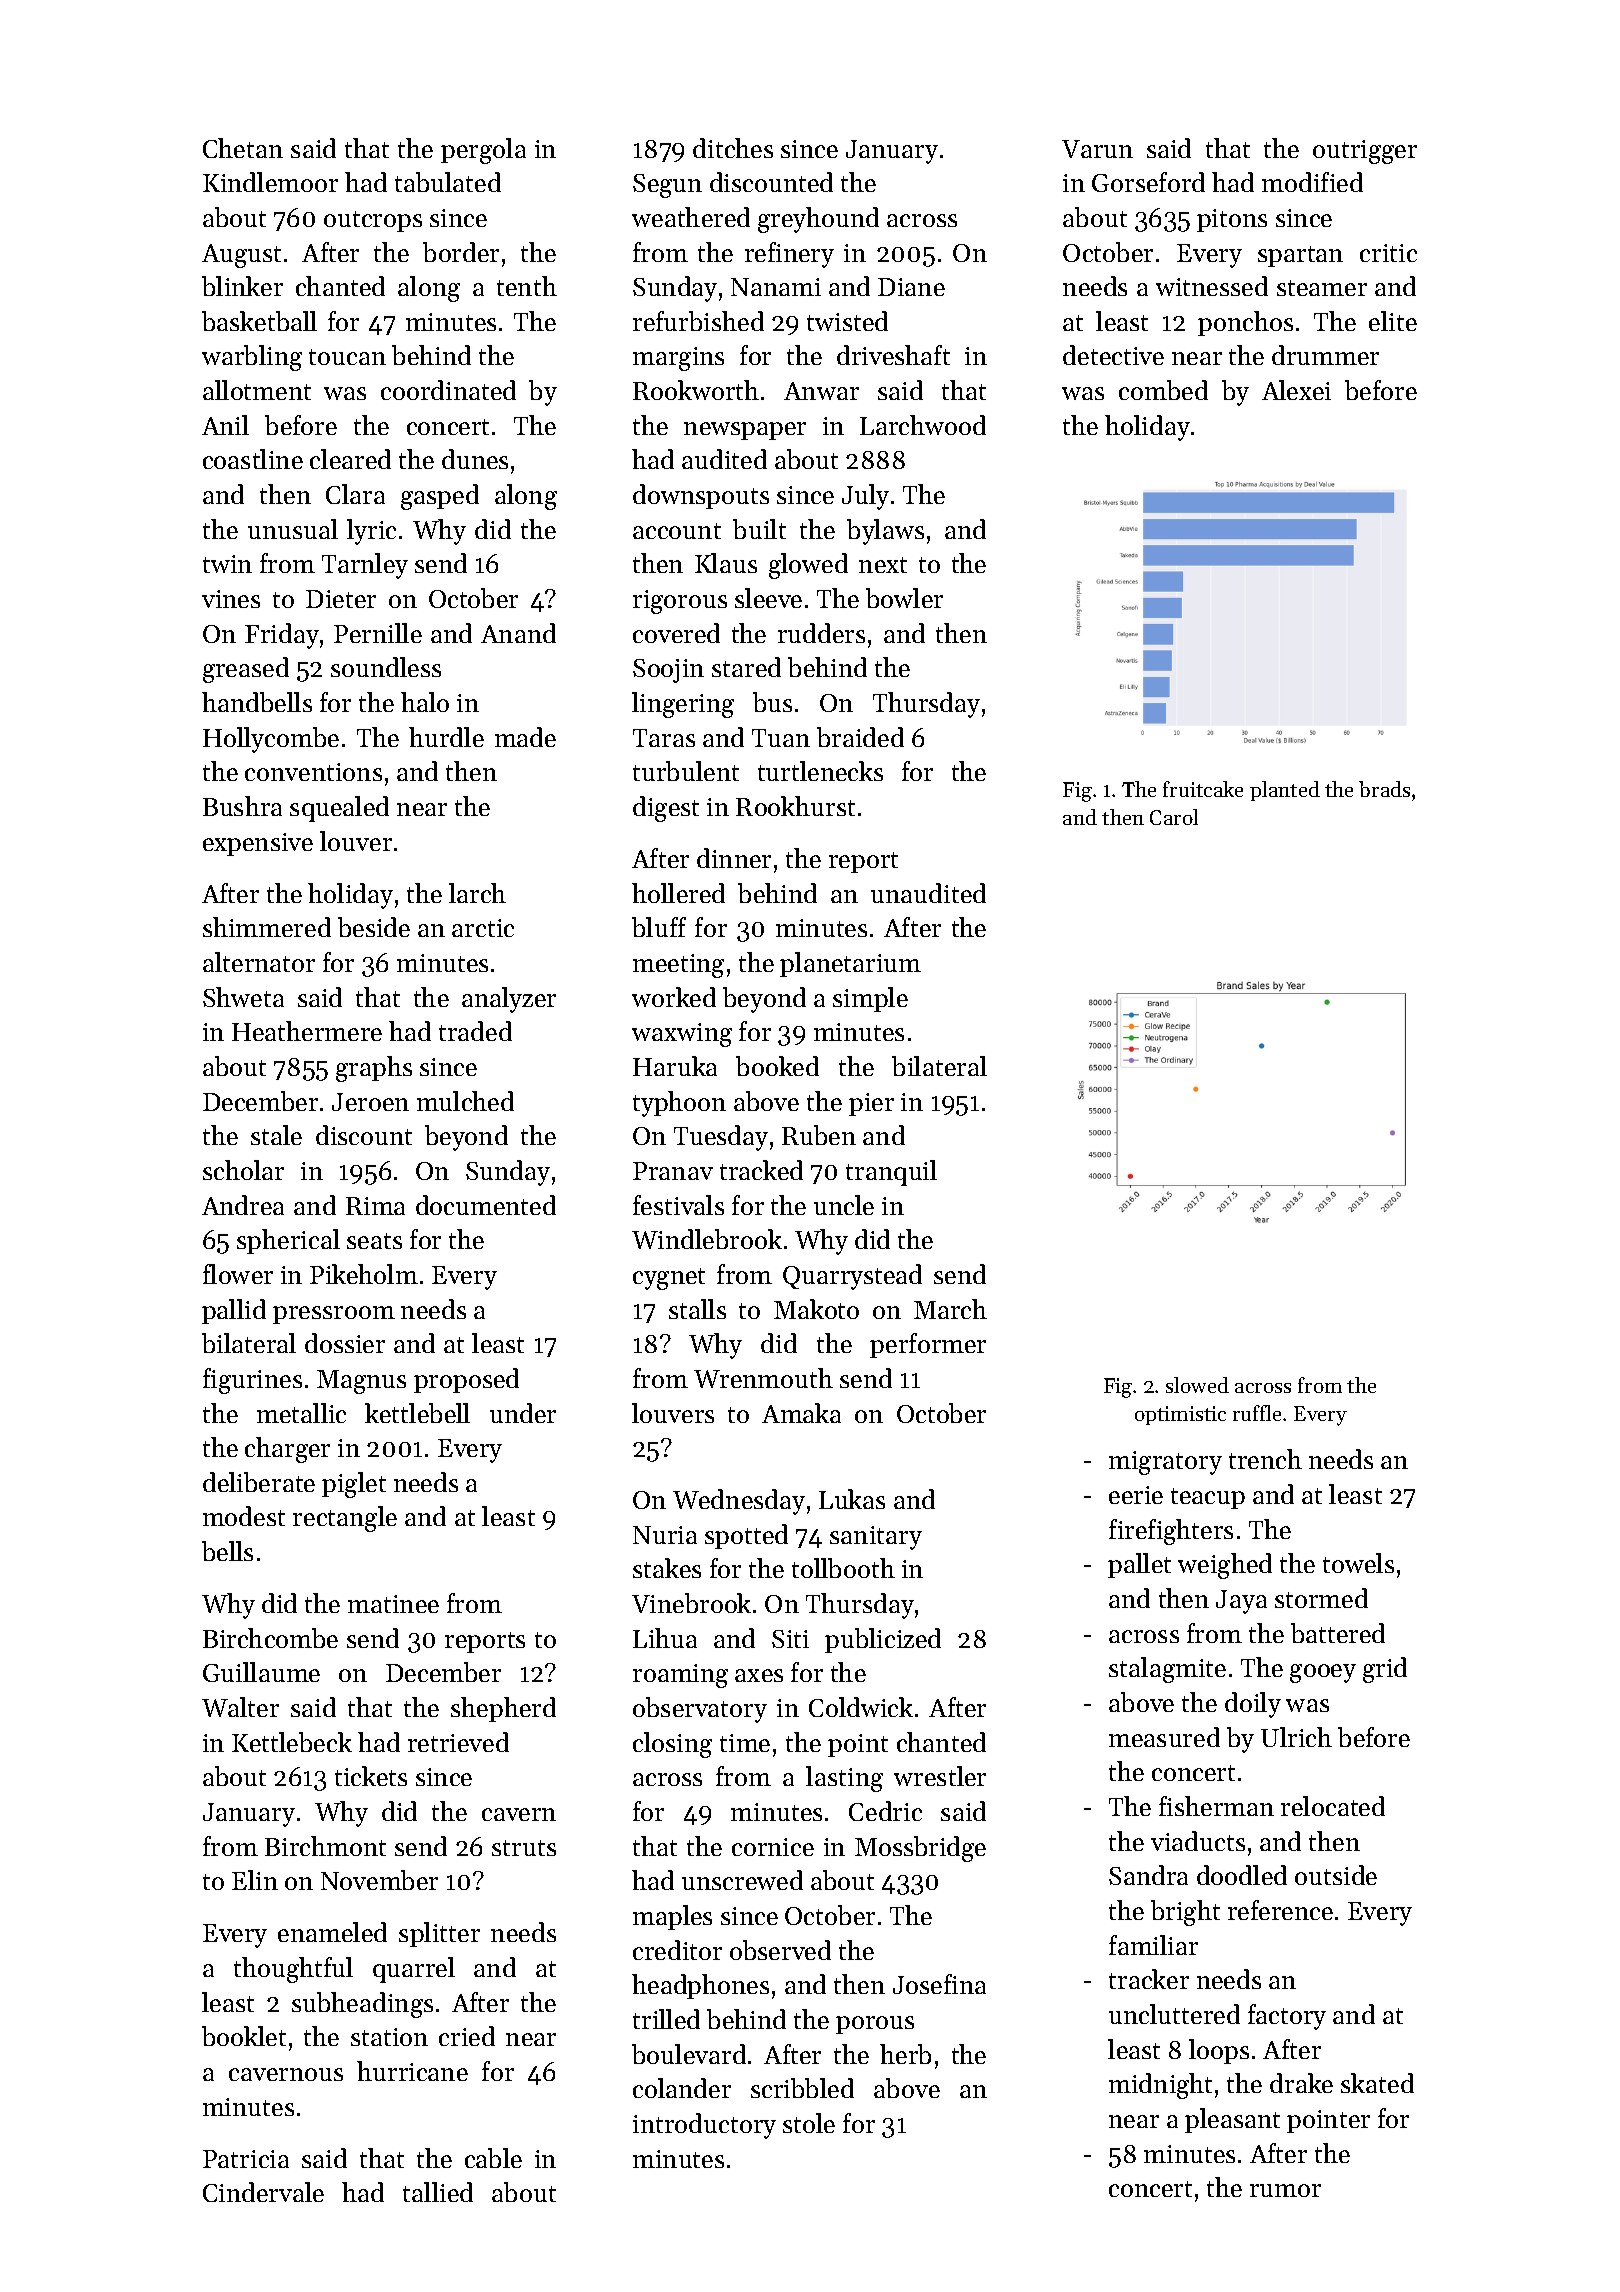 The image size is (1620, 2292). I want to click on tranquil, so click(891, 1173).
